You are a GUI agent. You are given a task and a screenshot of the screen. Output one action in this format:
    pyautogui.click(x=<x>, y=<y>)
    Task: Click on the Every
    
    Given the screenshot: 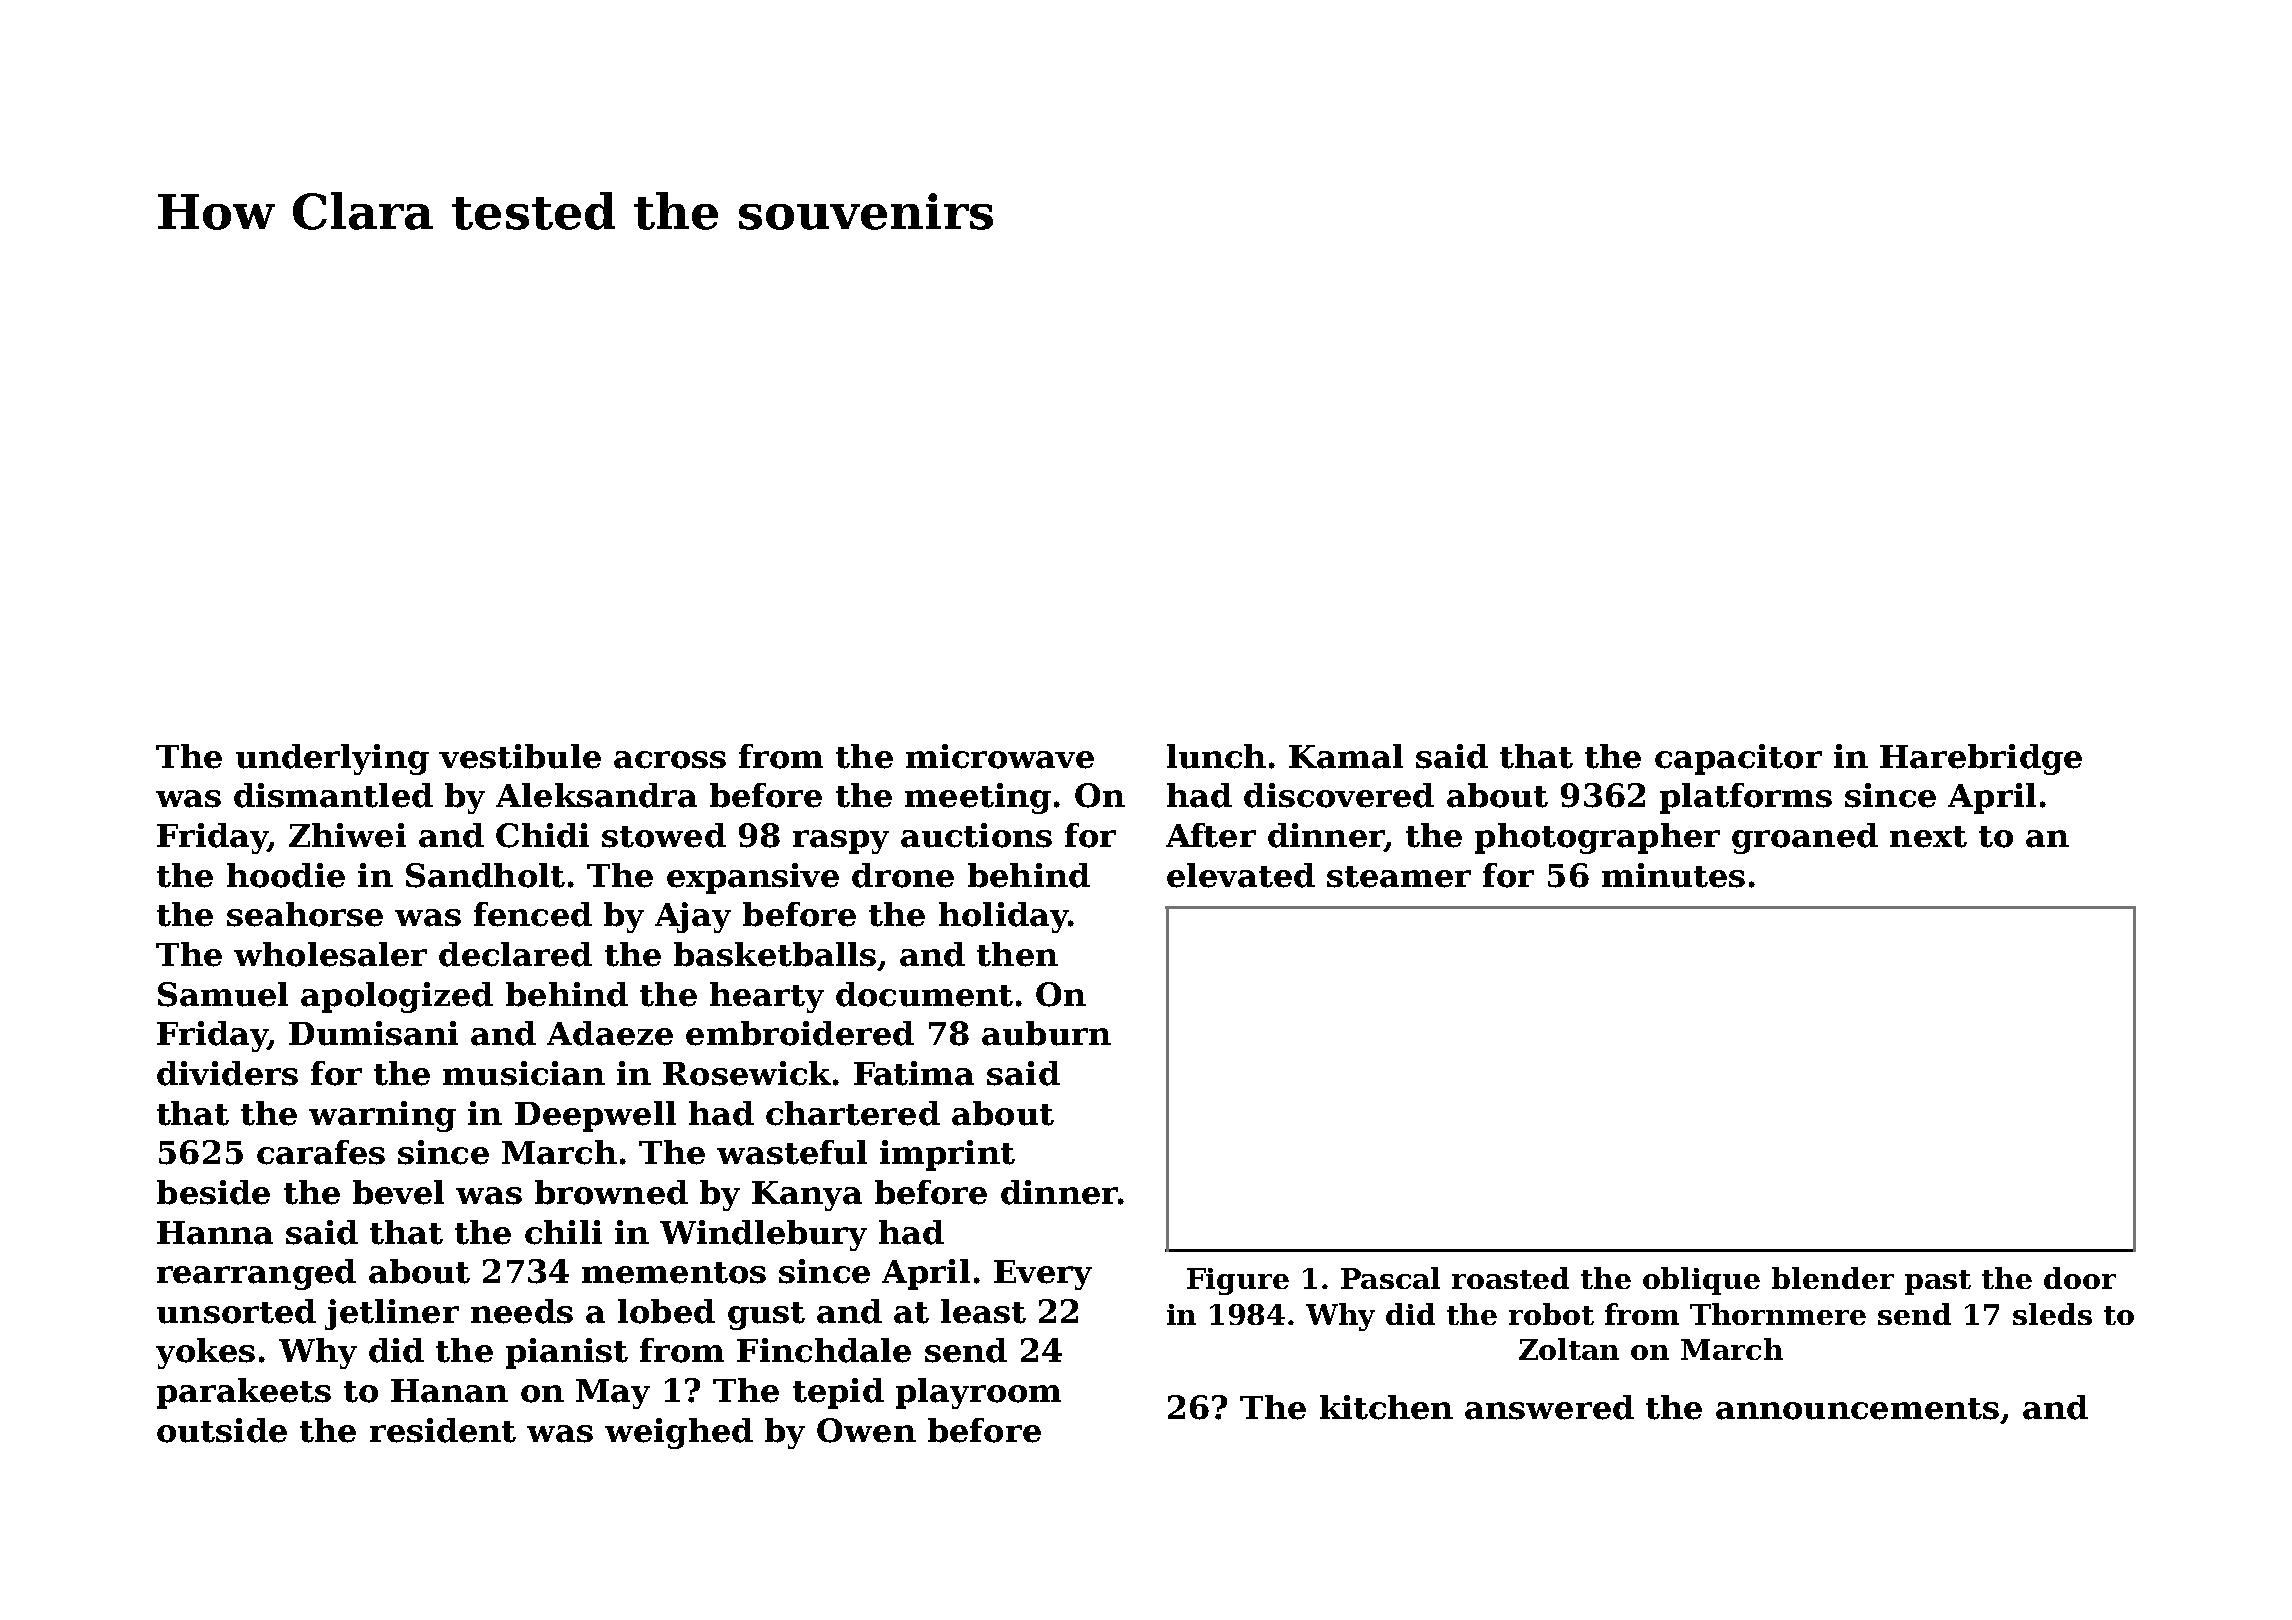 What is the action you would take?
    pyautogui.click(x=1043, y=1275)
